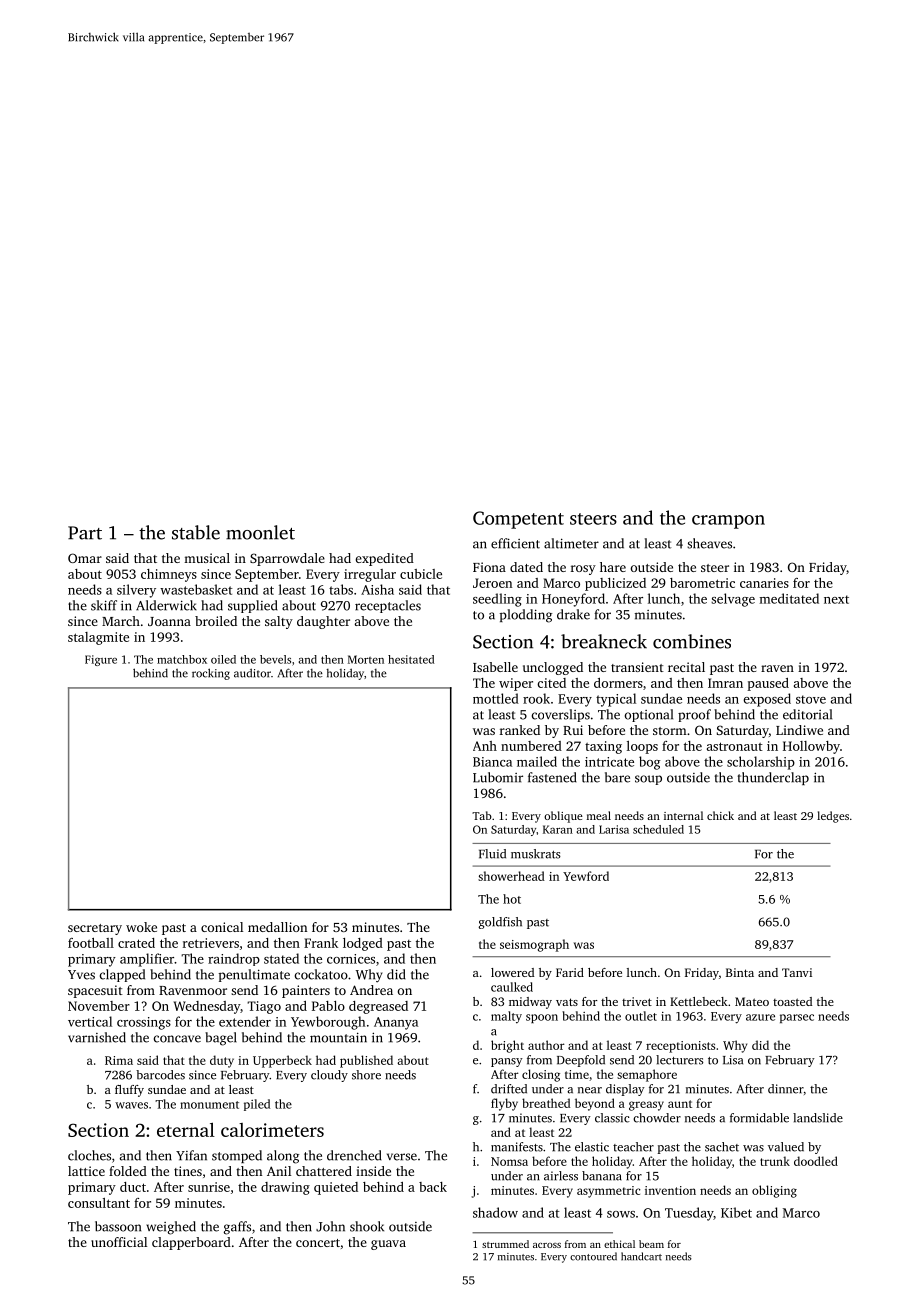 Image resolution: width=924 pixels, height=1308 pixels. I want to click on strummed, so click(505, 1244).
